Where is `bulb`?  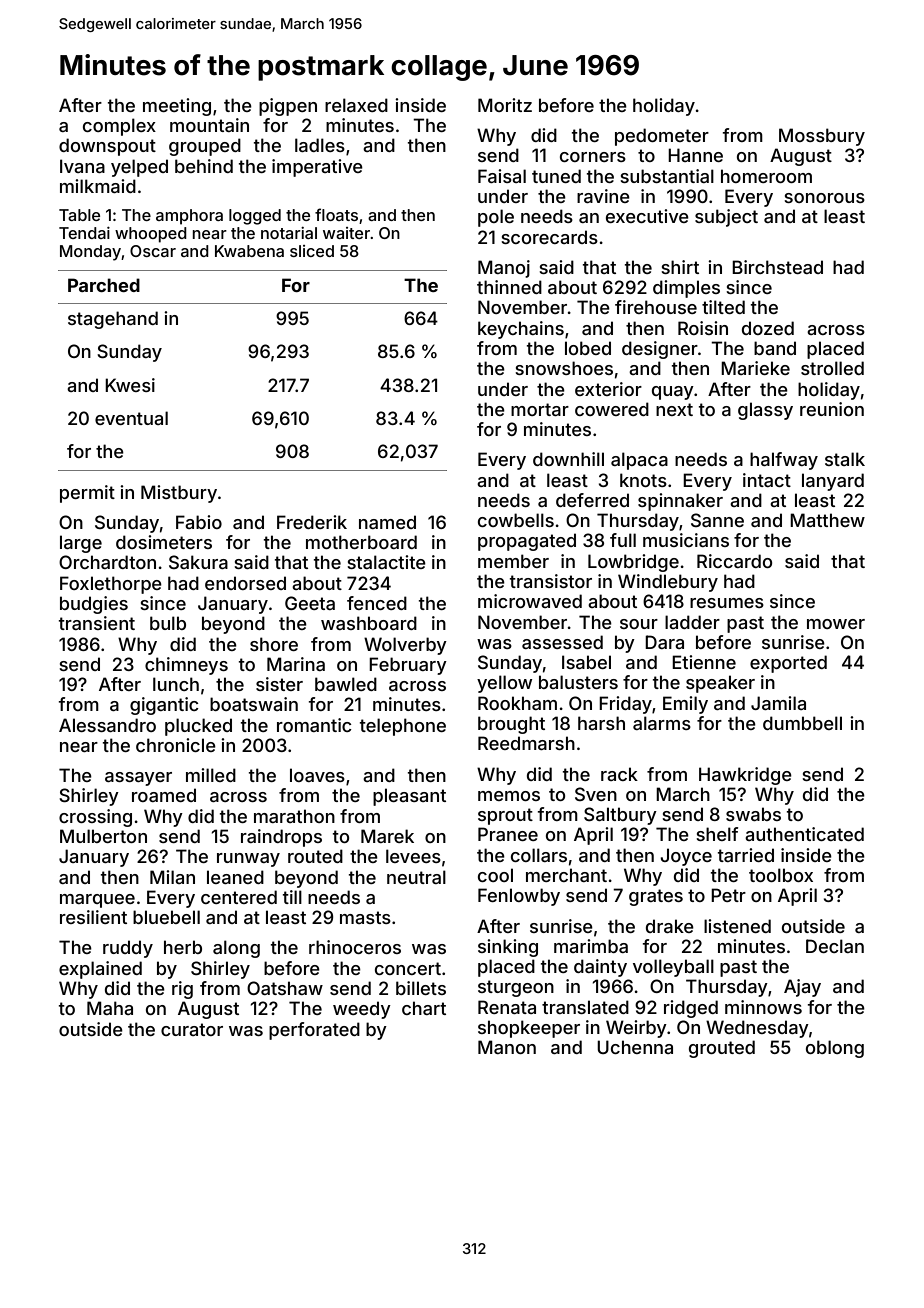 bulb is located at coordinates (168, 623).
